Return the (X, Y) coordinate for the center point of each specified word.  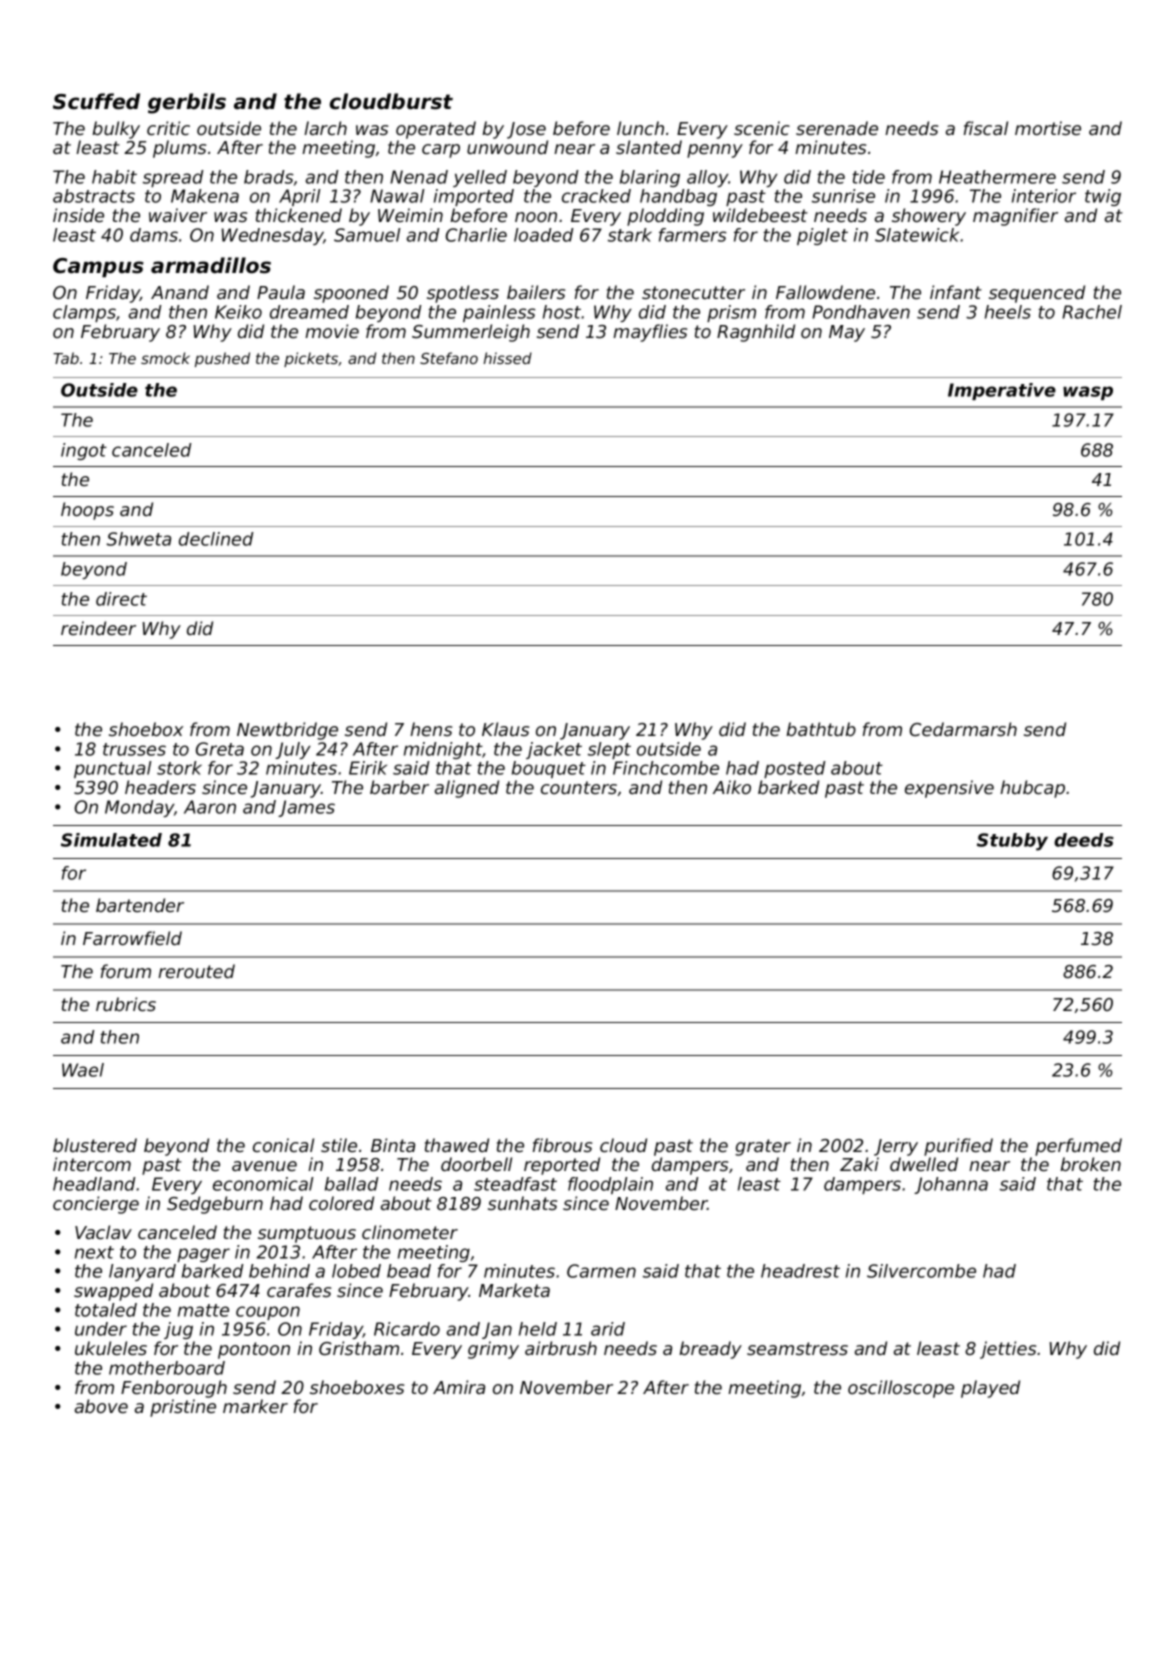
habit (114, 177)
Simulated (111, 840)
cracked (596, 196)
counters (579, 787)
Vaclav (103, 1232)
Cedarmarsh (963, 729)
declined (216, 539)
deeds (1084, 840)
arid (608, 1329)
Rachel (1092, 312)
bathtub (821, 729)
